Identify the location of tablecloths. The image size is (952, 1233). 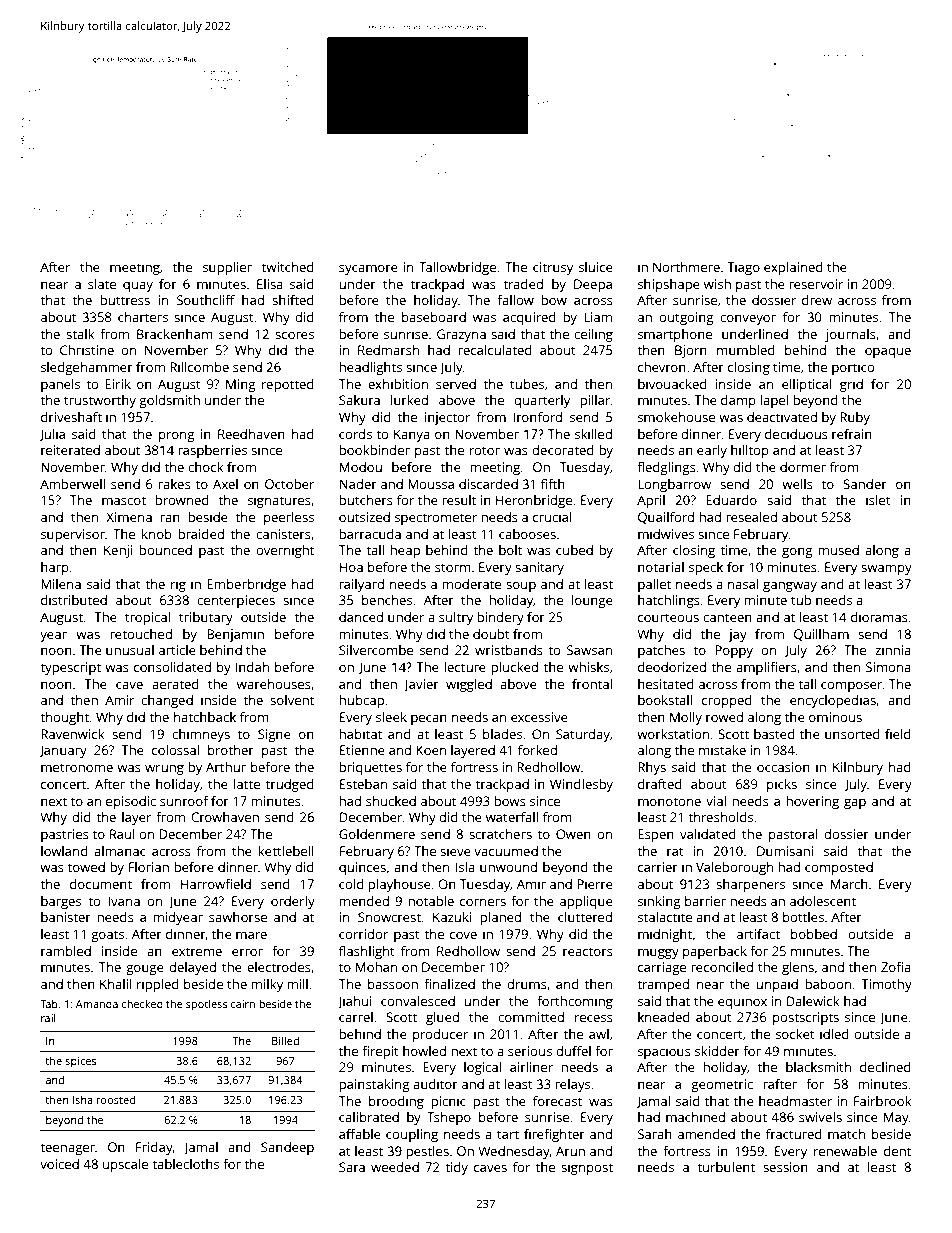
(185, 1164).
